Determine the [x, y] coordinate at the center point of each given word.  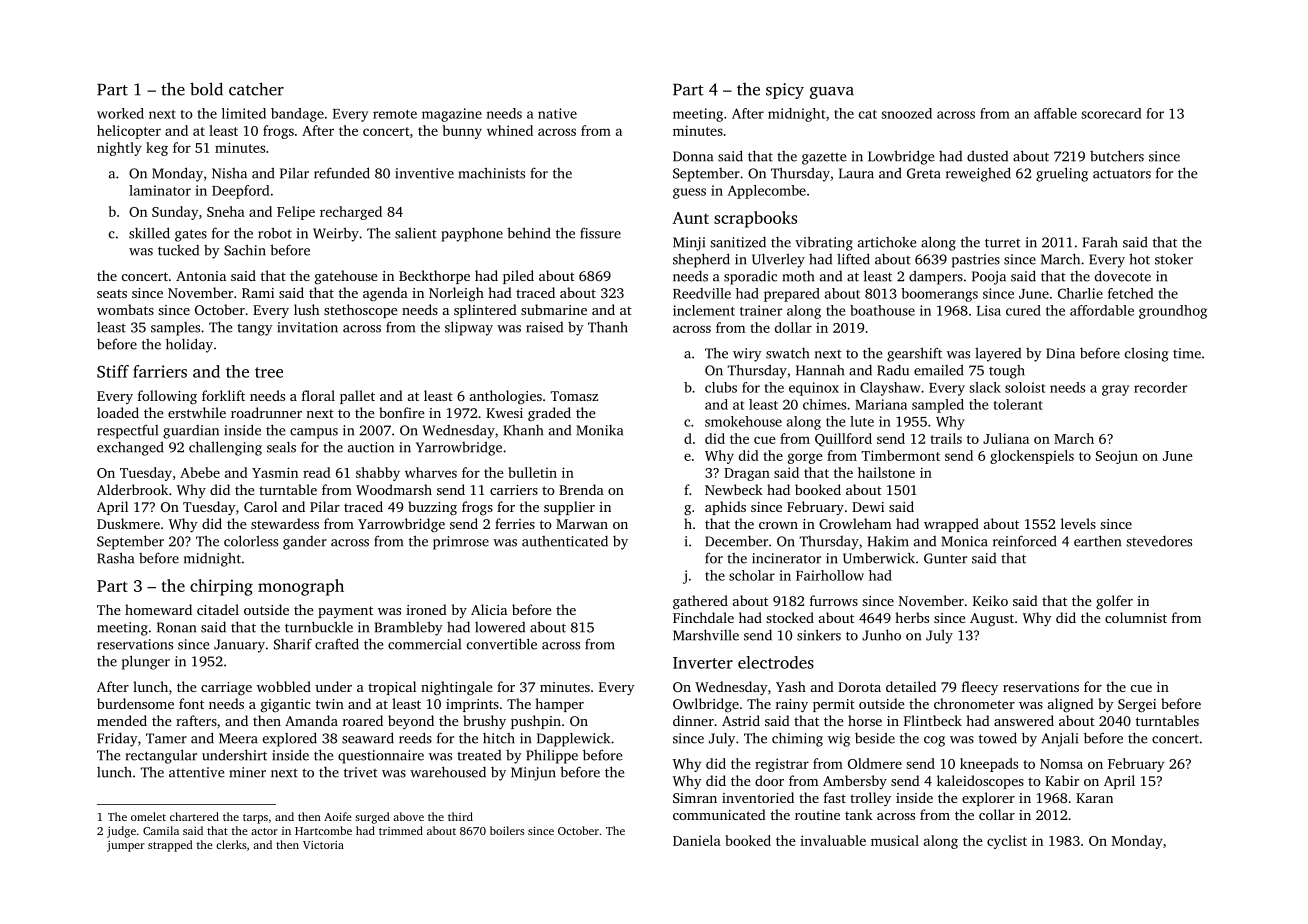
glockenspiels [1032, 457]
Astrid [741, 720]
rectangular [161, 756]
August [992, 619]
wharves [431, 472]
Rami [258, 293]
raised [544, 327]
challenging [225, 448]
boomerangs [939, 295]
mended [122, 720]
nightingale [457, 688]
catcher [256, 89]
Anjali [1059, 739]
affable [1055, 113]
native [557, 113]
